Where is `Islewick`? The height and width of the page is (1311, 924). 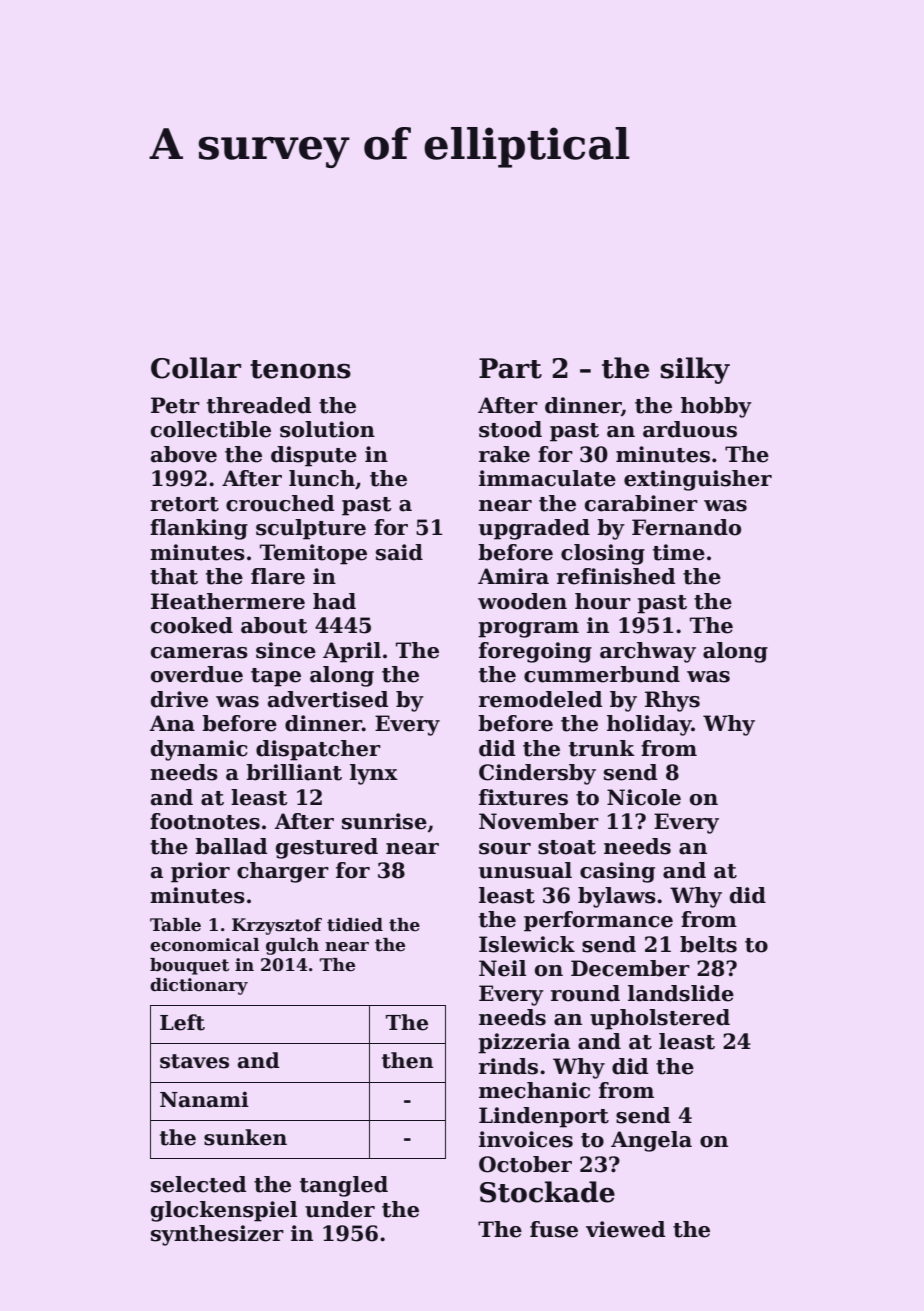
Islewick is located at coordinates (527, 944).
